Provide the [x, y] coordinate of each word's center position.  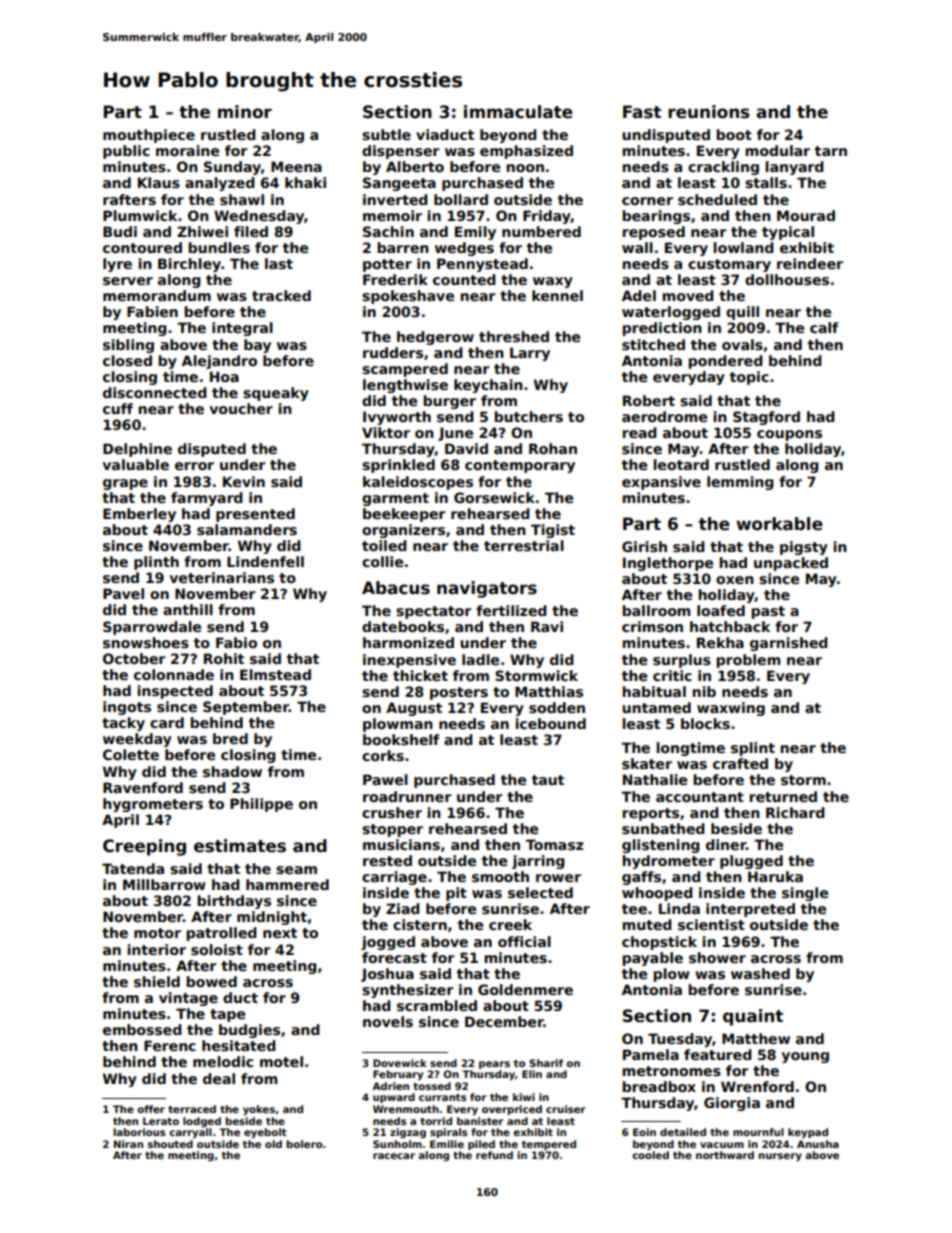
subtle [386, 134]
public [126, 152]
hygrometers [153, 805]
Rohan [553, 448]
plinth [156, 563]
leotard [681, 464]
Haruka [775, 876]
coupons [789, 435]
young [805, 1057]
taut [548, 780]
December [504, 1021]
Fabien [152, 311]
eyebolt [265, 1133]
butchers [528, 416]
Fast [642, 112]
